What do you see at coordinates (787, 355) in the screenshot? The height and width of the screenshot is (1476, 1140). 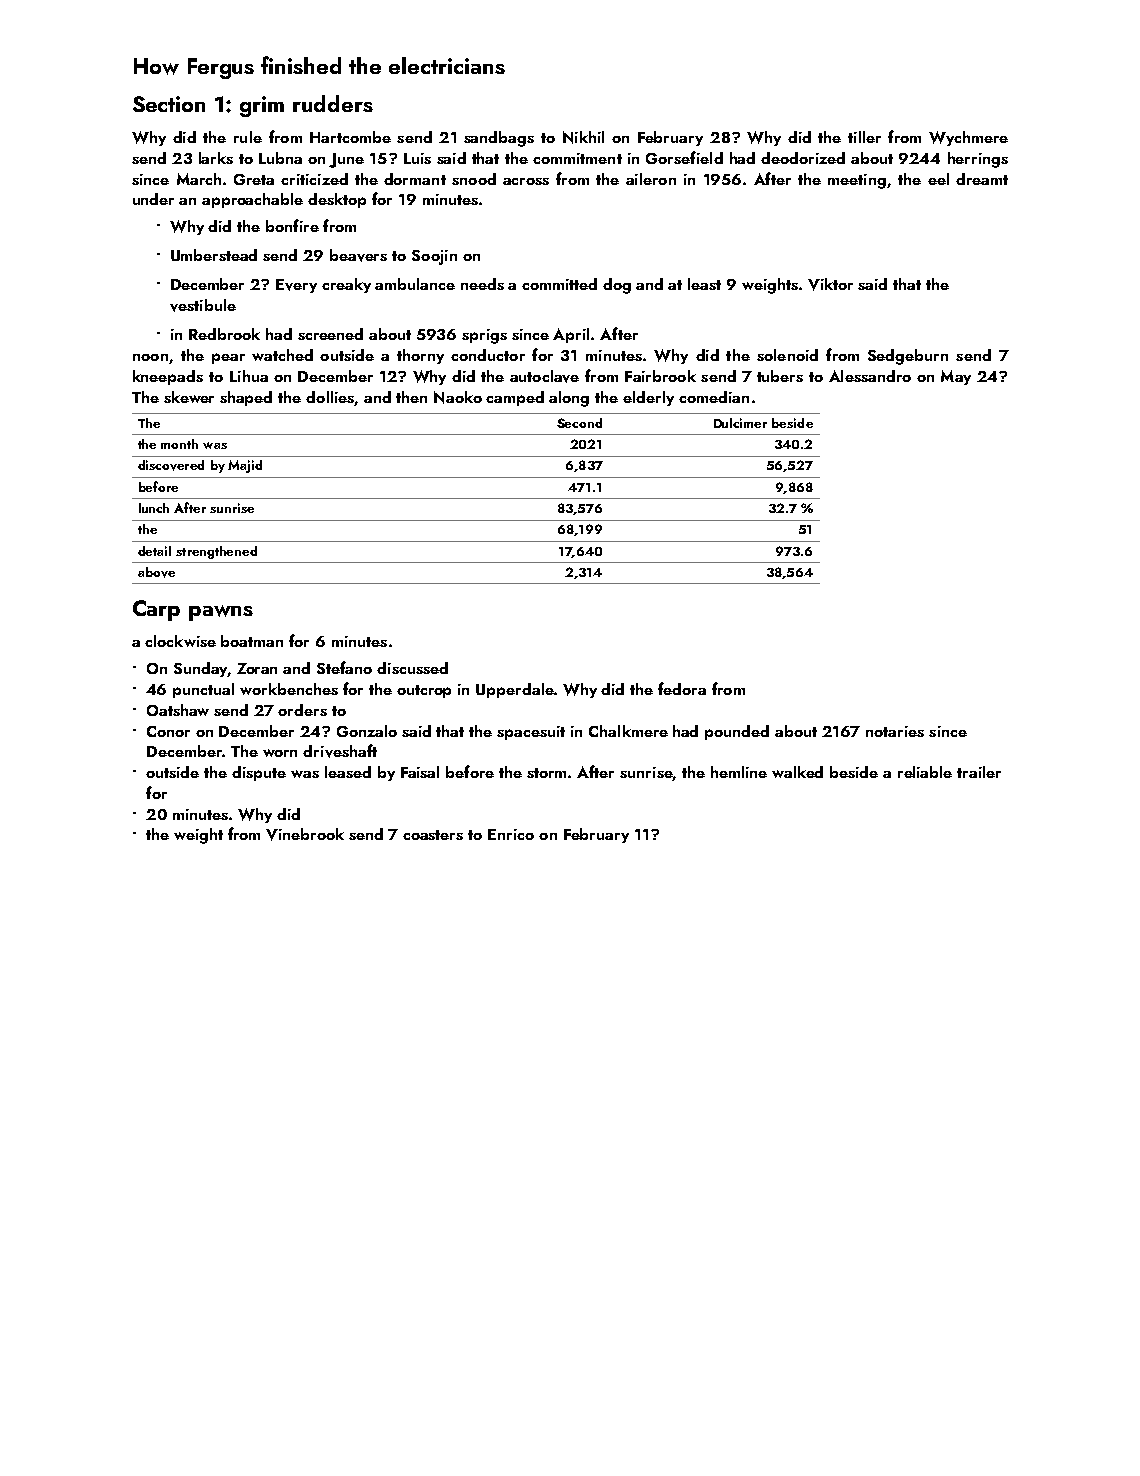 I see `solenoid` at bounding box center [787, 355].
